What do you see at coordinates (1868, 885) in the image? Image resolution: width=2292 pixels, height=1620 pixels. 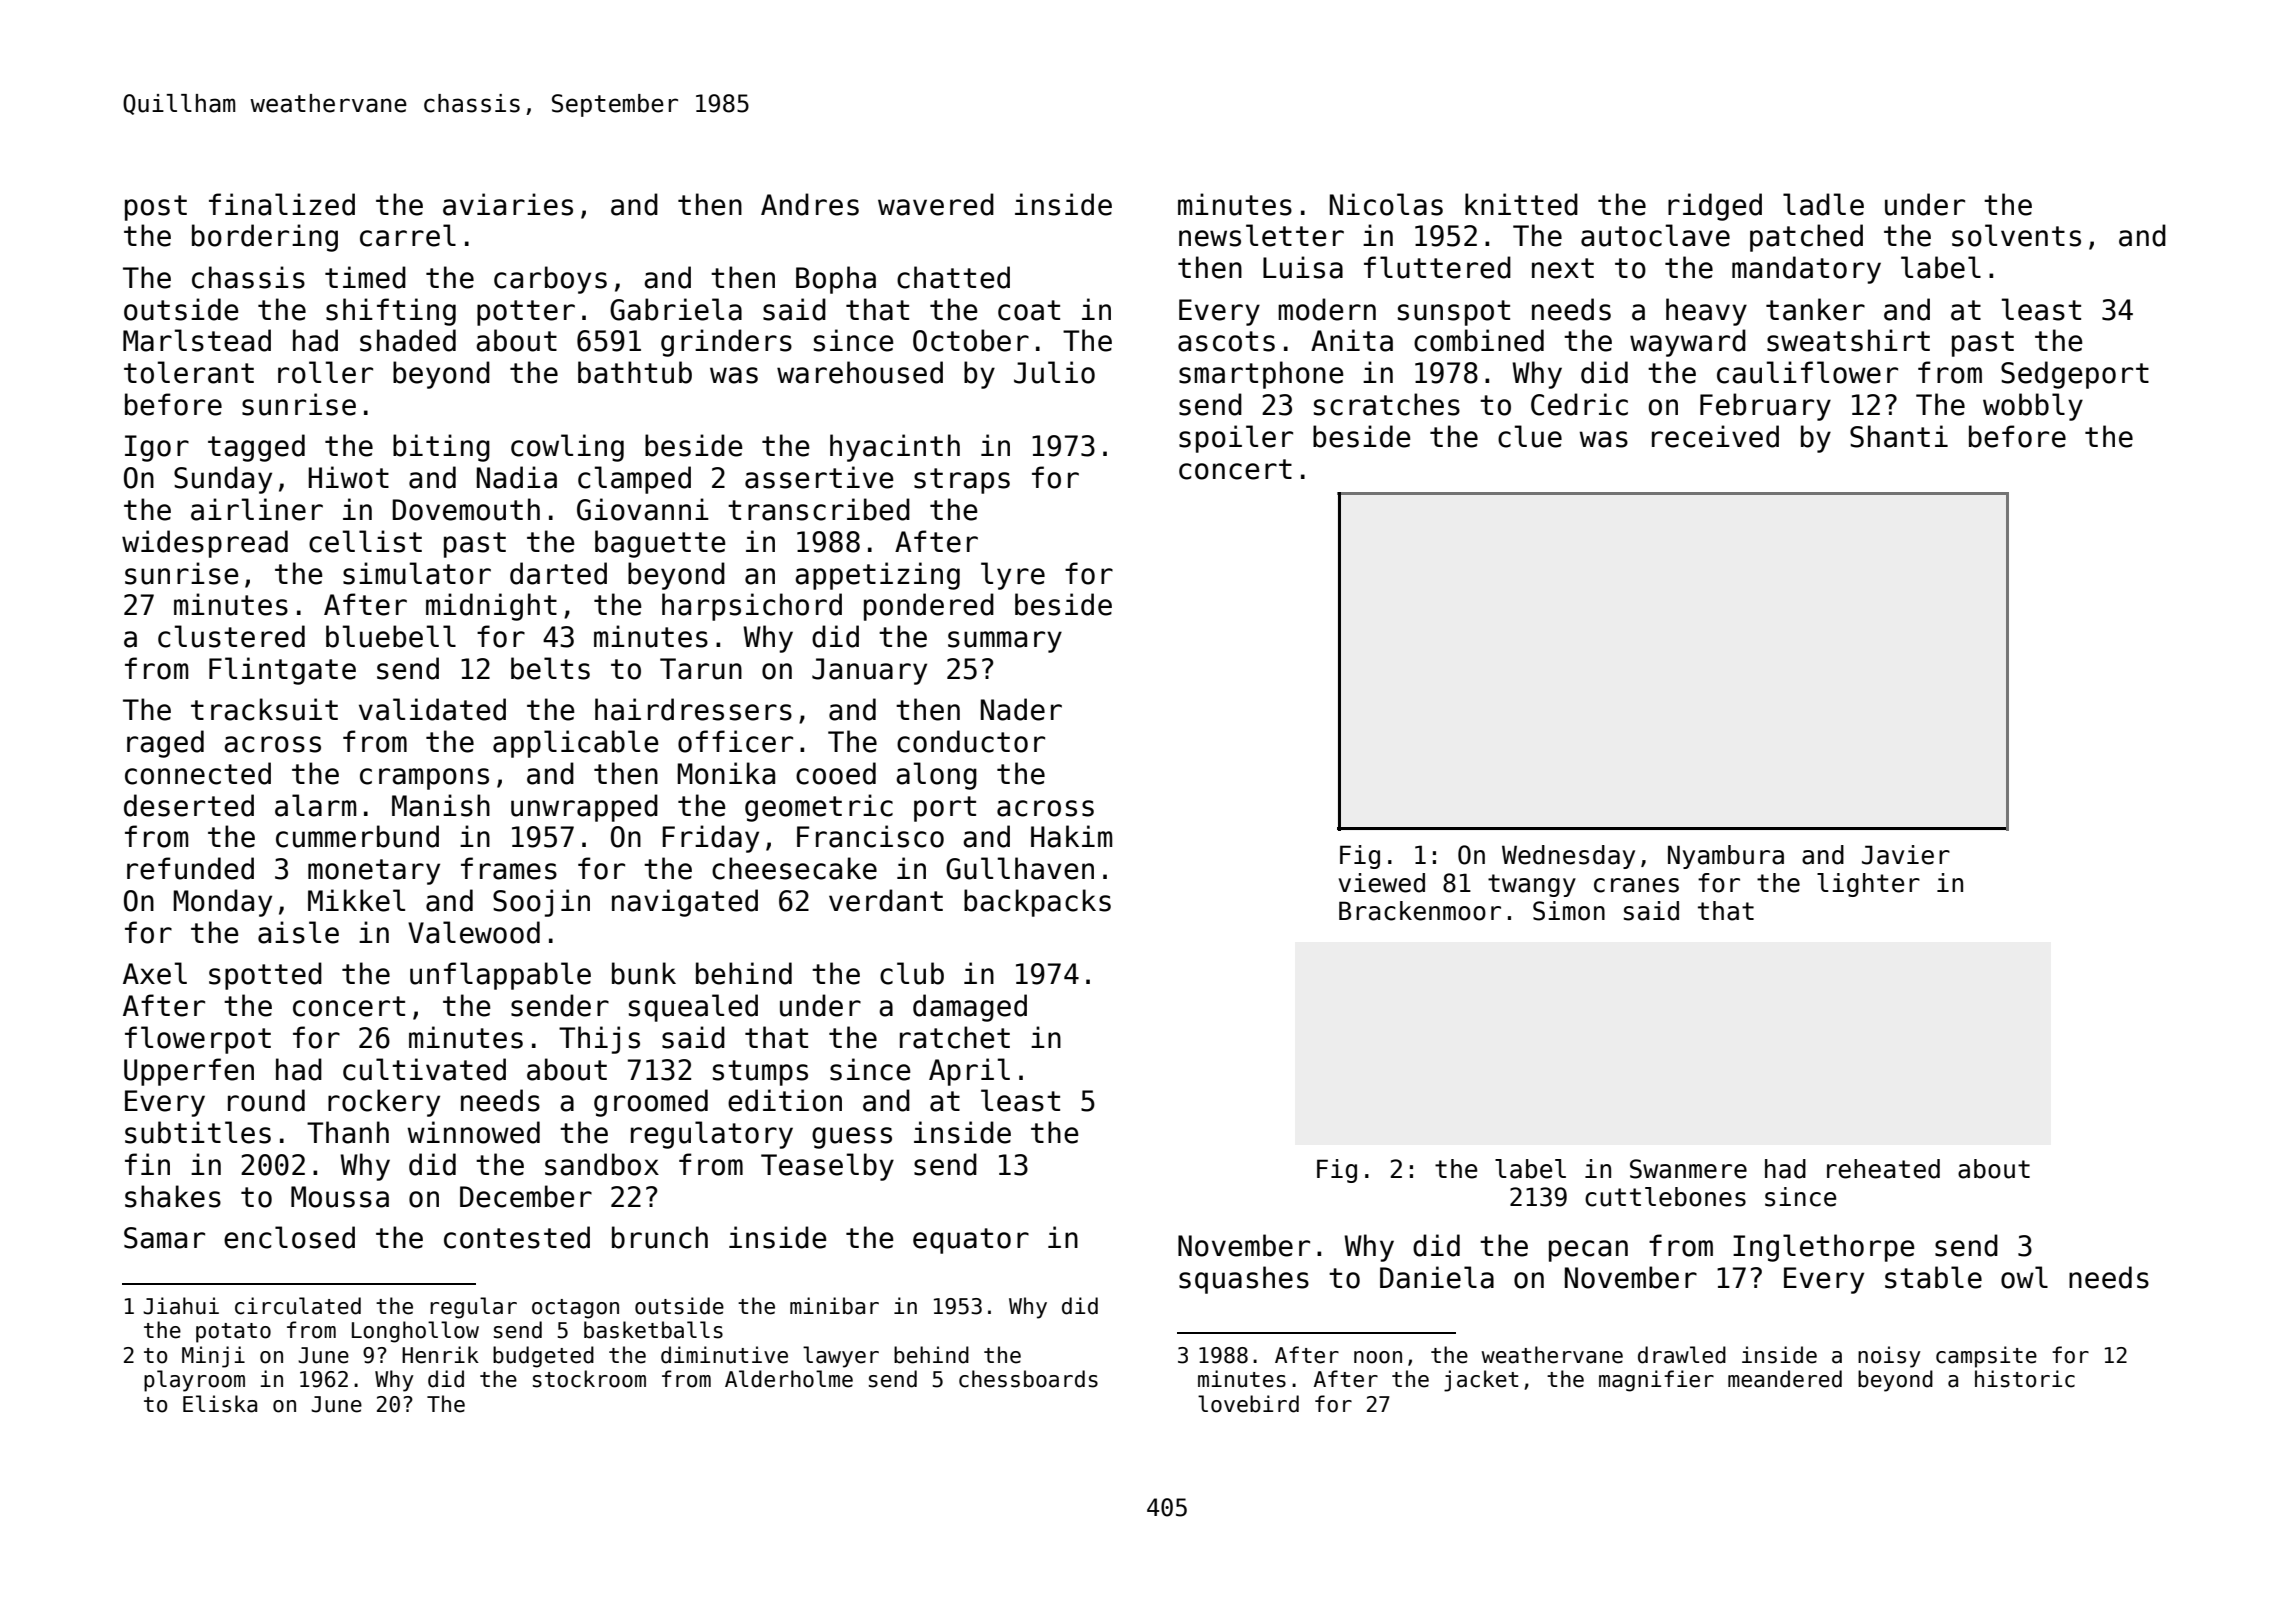 I see `lighter` at bounding box center [1868, 885].
